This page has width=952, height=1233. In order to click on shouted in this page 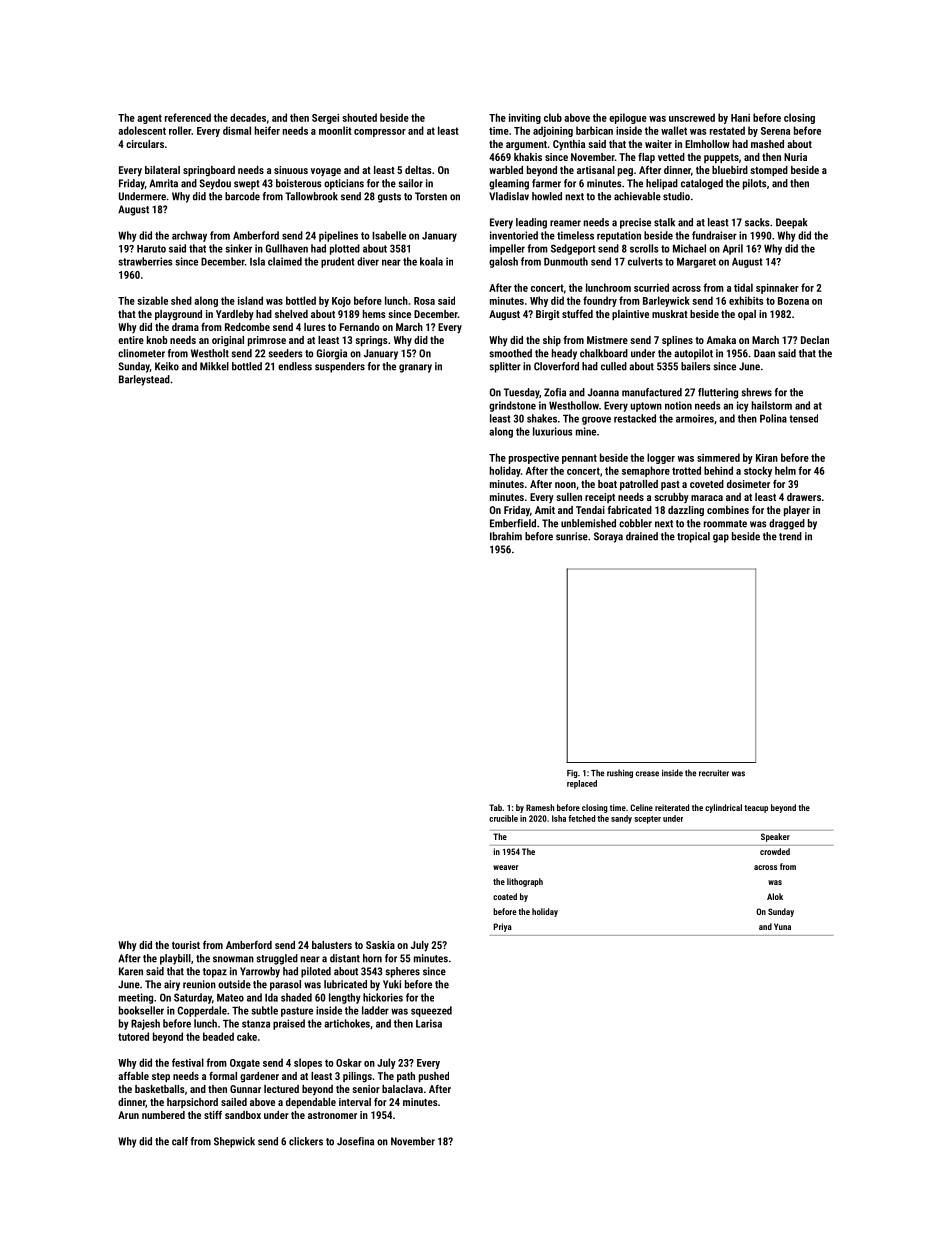, I will do `click(359, 117)`.
